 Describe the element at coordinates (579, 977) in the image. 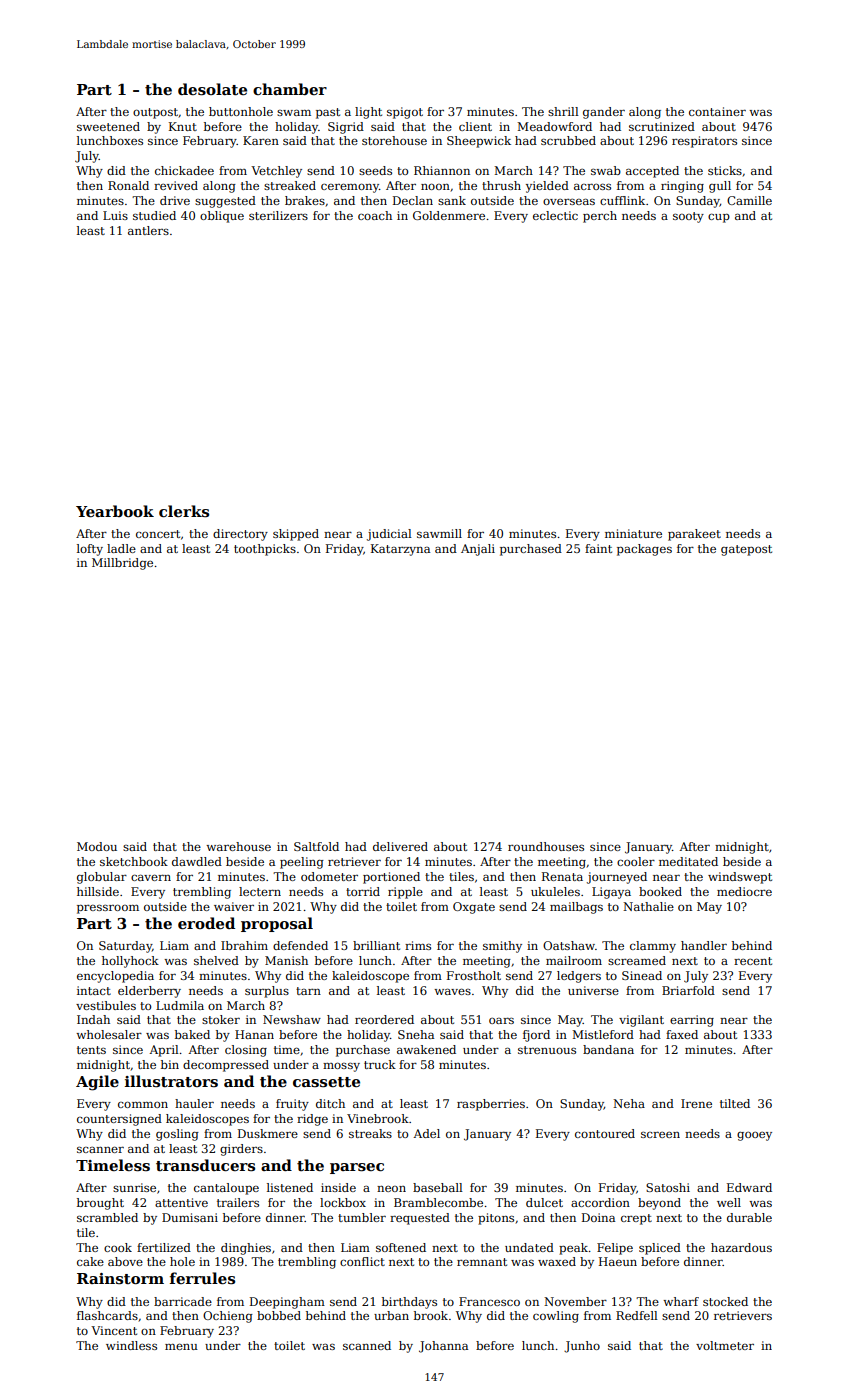

I see `ledgers` at that location.
